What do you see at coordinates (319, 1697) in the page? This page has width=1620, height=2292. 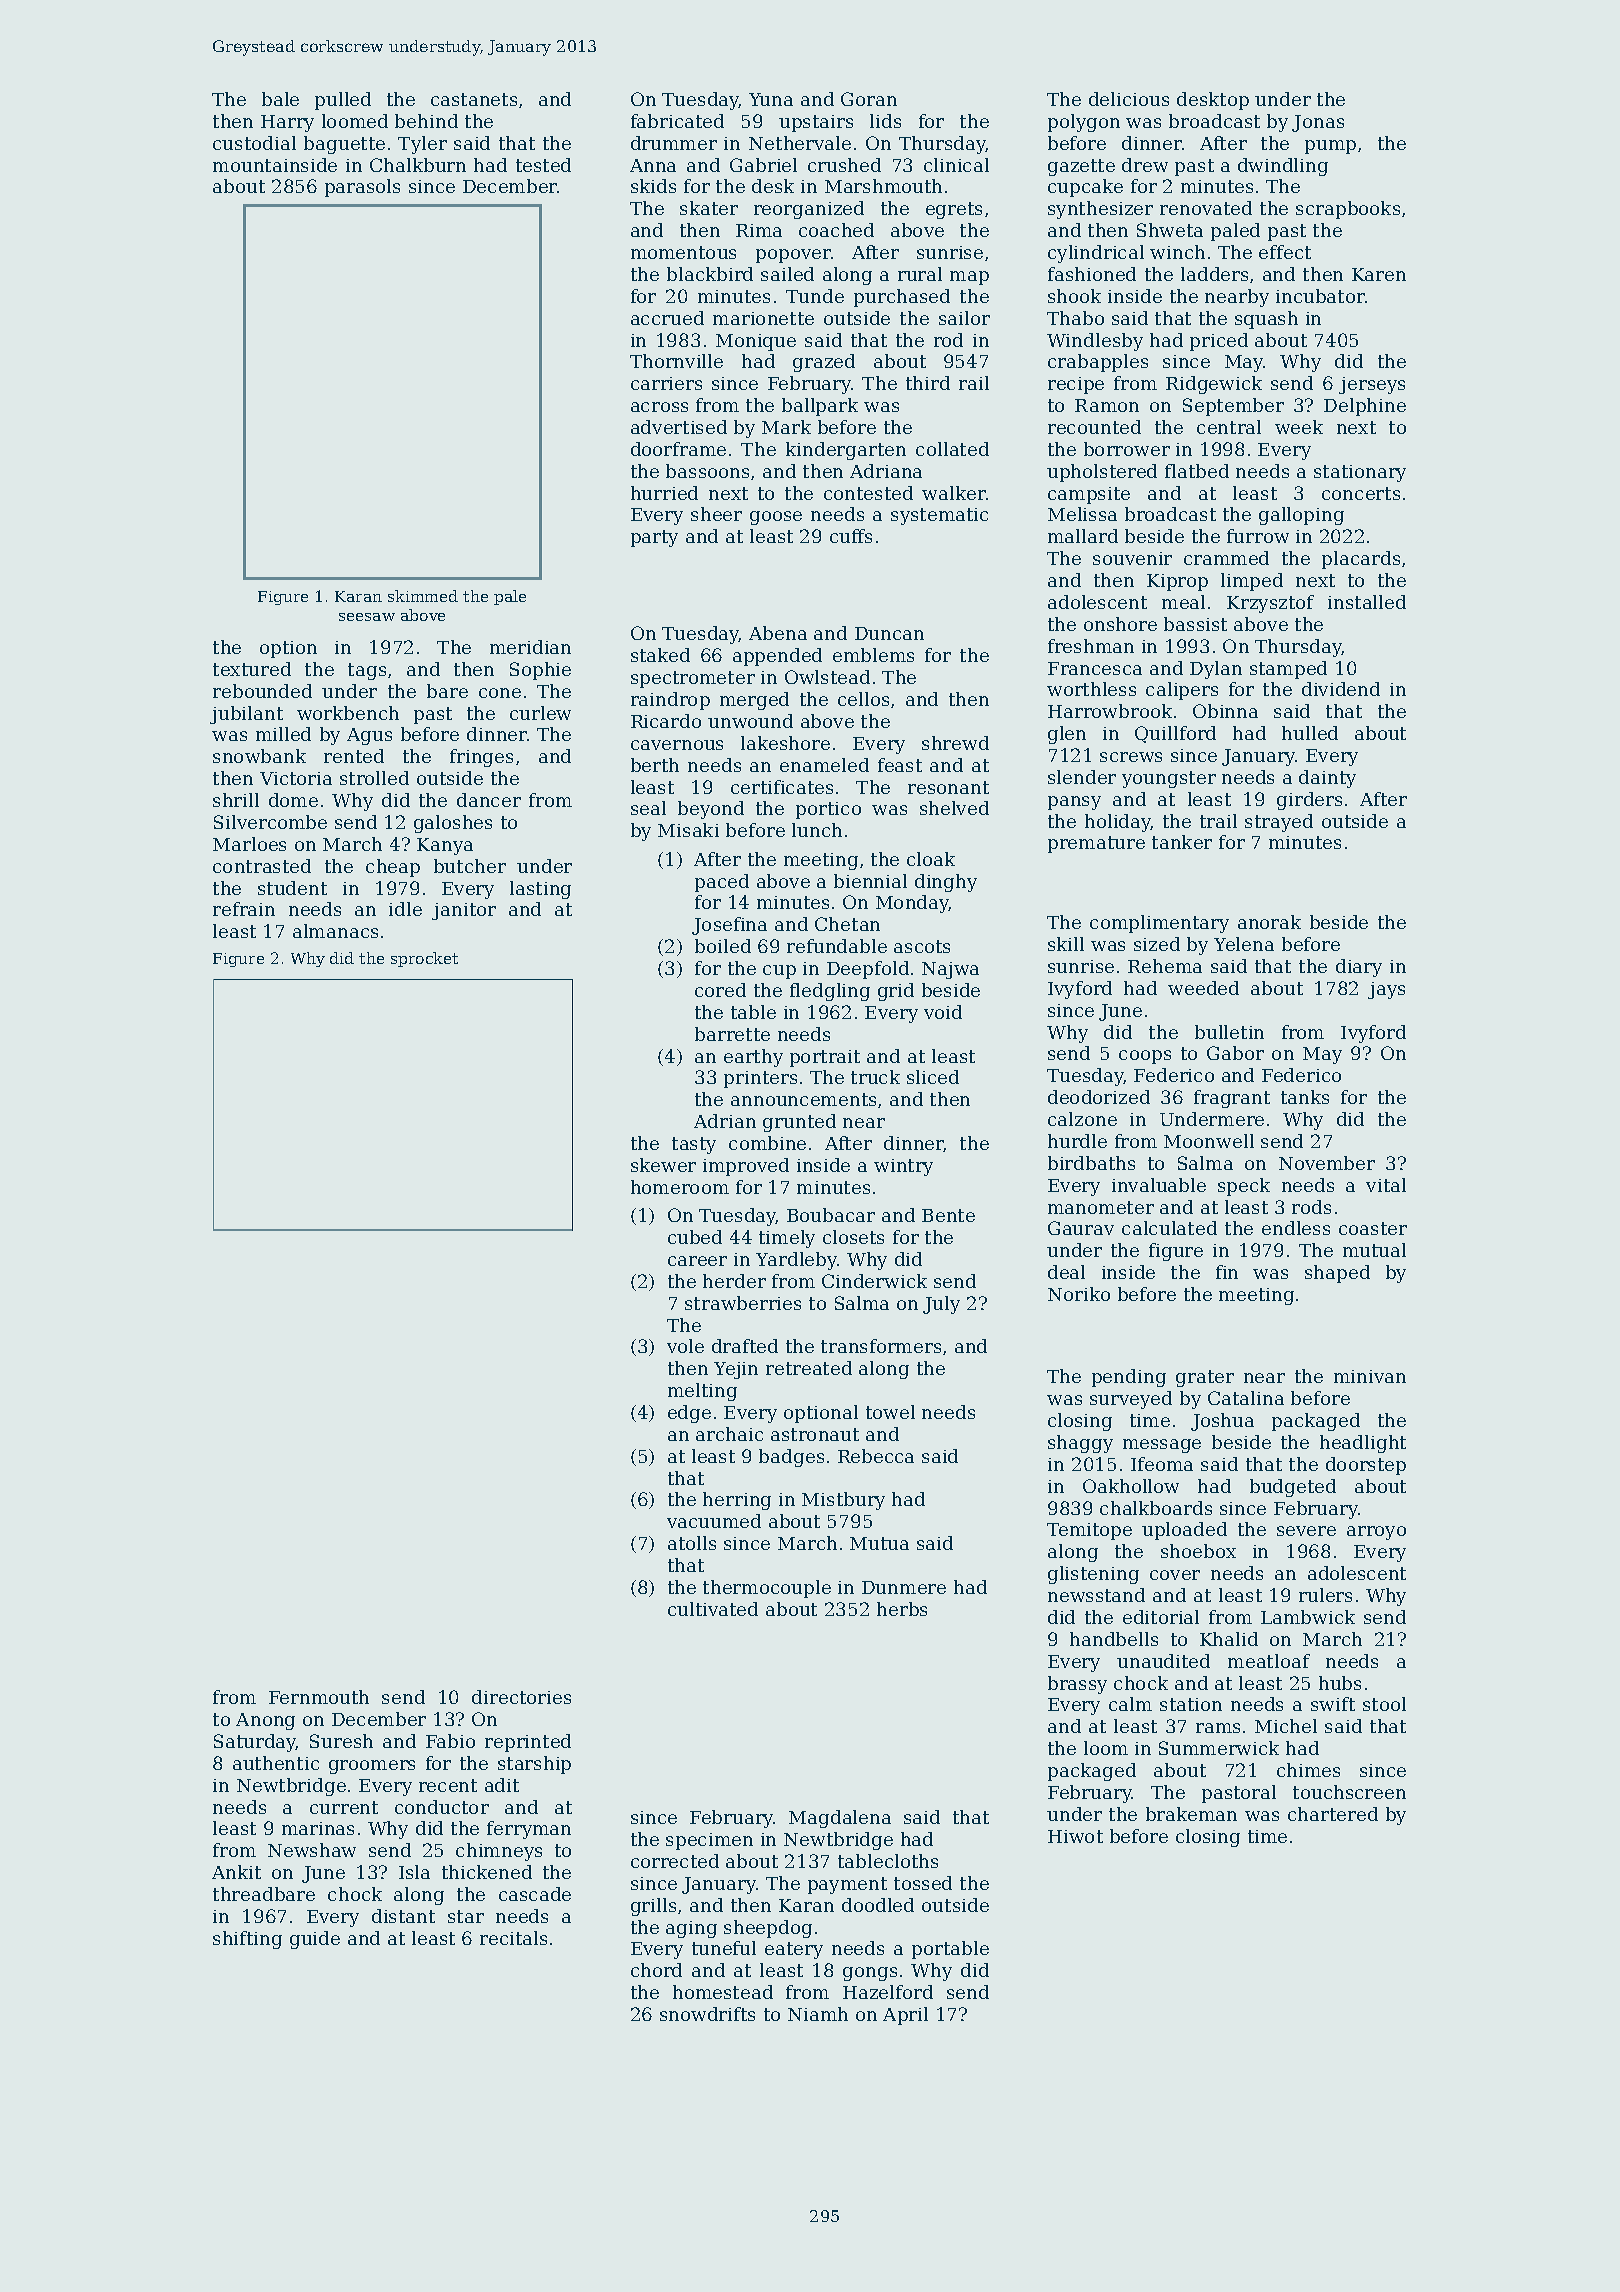 I see `Fernmouth` at bounding box center [319, 1697].
